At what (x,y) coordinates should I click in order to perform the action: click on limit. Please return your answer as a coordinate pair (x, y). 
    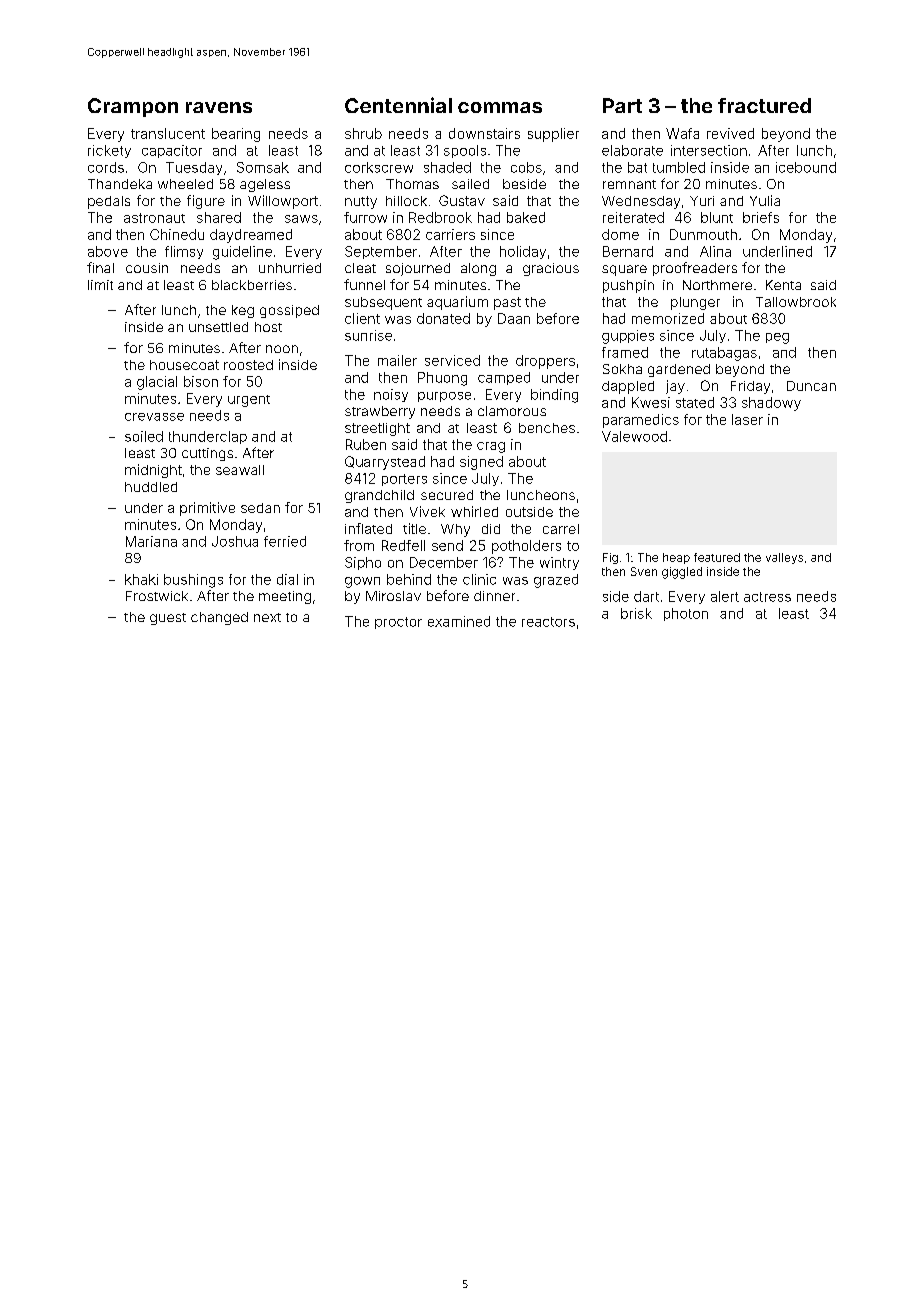
    Looking at the image, I should click on (100, 285).
